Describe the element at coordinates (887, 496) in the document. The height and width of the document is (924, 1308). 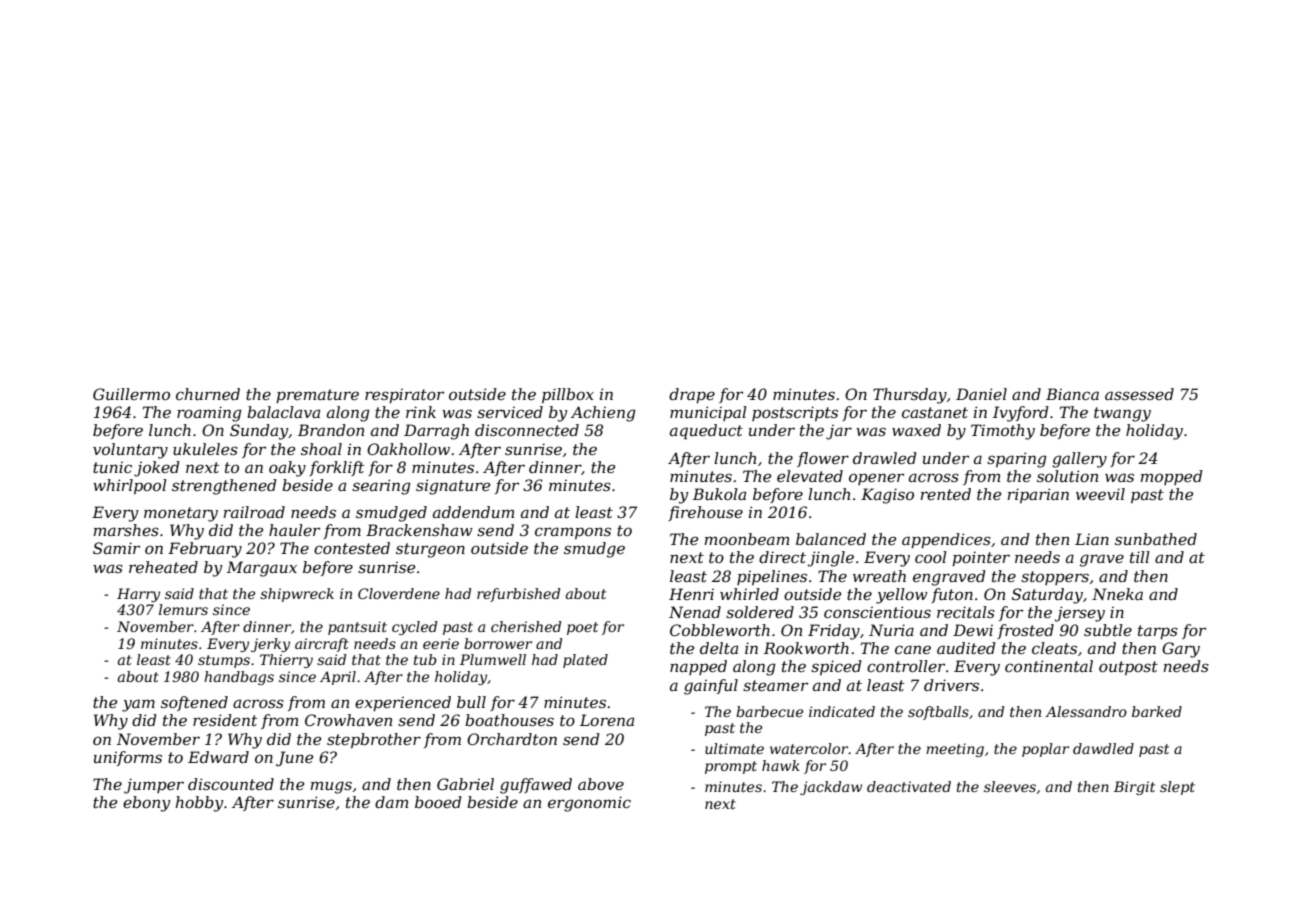
I see `Kagiso` at that location.
